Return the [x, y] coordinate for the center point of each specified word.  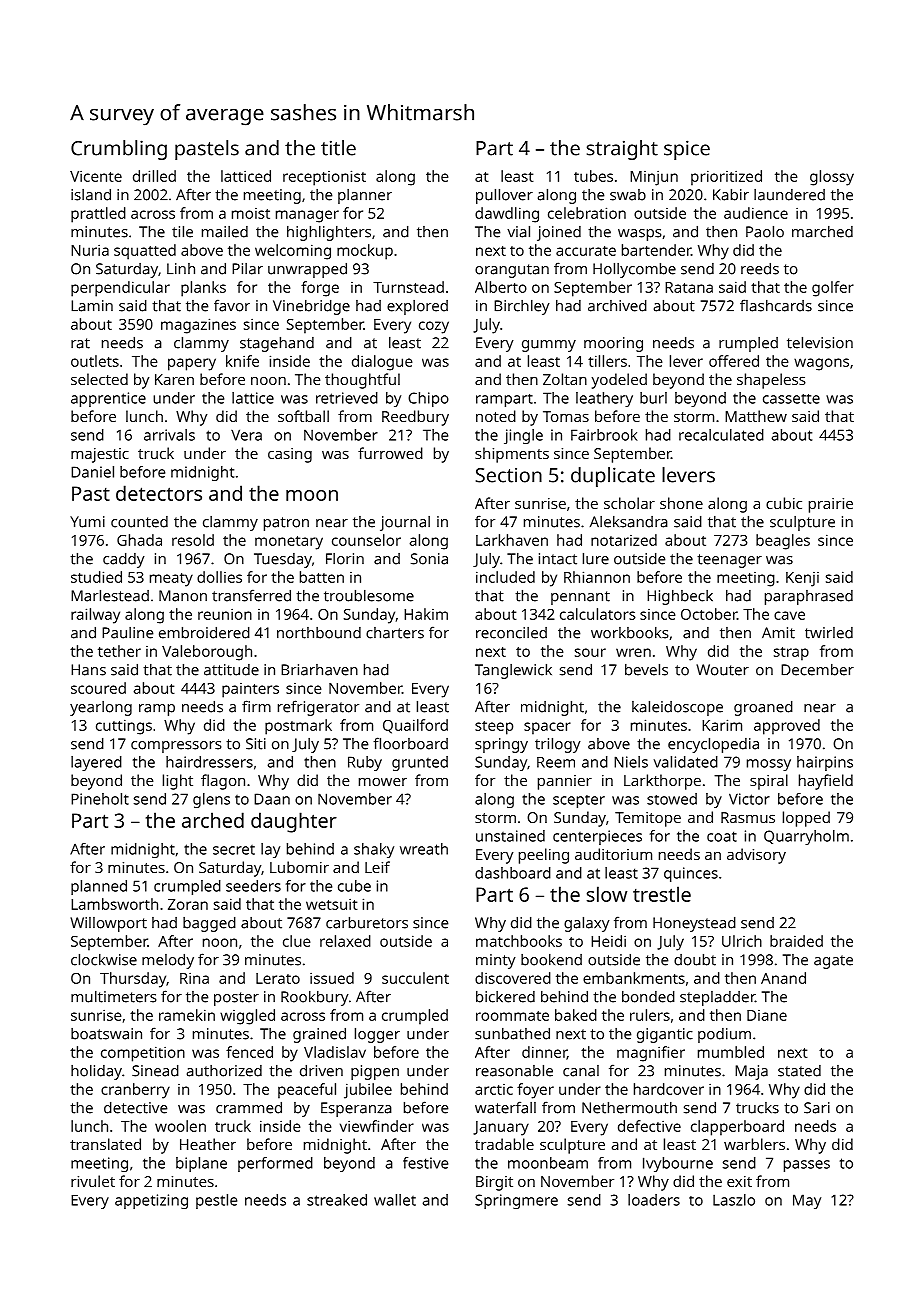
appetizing [151, 1201]
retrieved [347, 398]
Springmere [516, 1201]
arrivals [169, 435]
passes [807, 1166]
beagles [783, 542]
